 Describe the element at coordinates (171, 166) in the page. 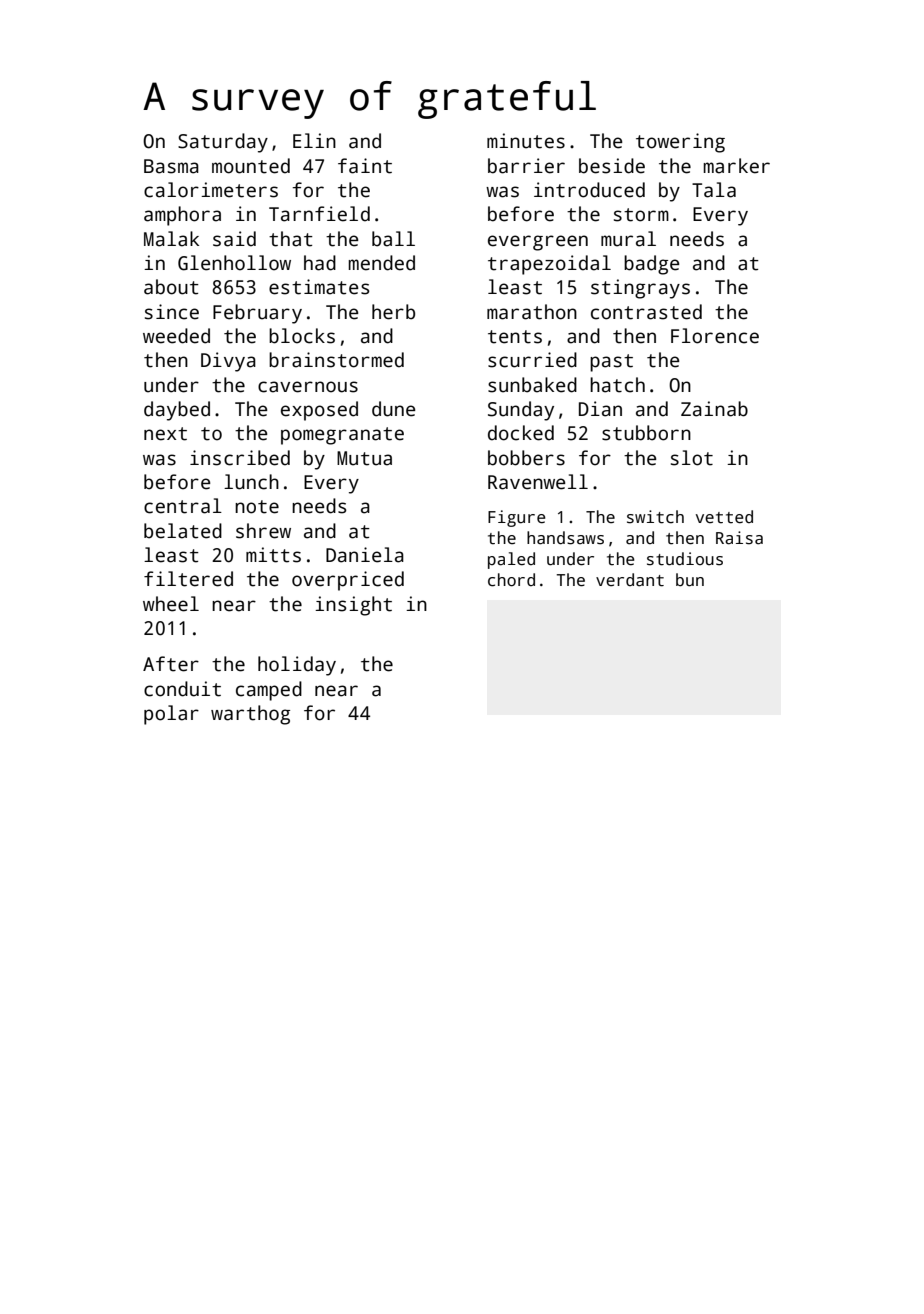

I see `Basma` at that location.
